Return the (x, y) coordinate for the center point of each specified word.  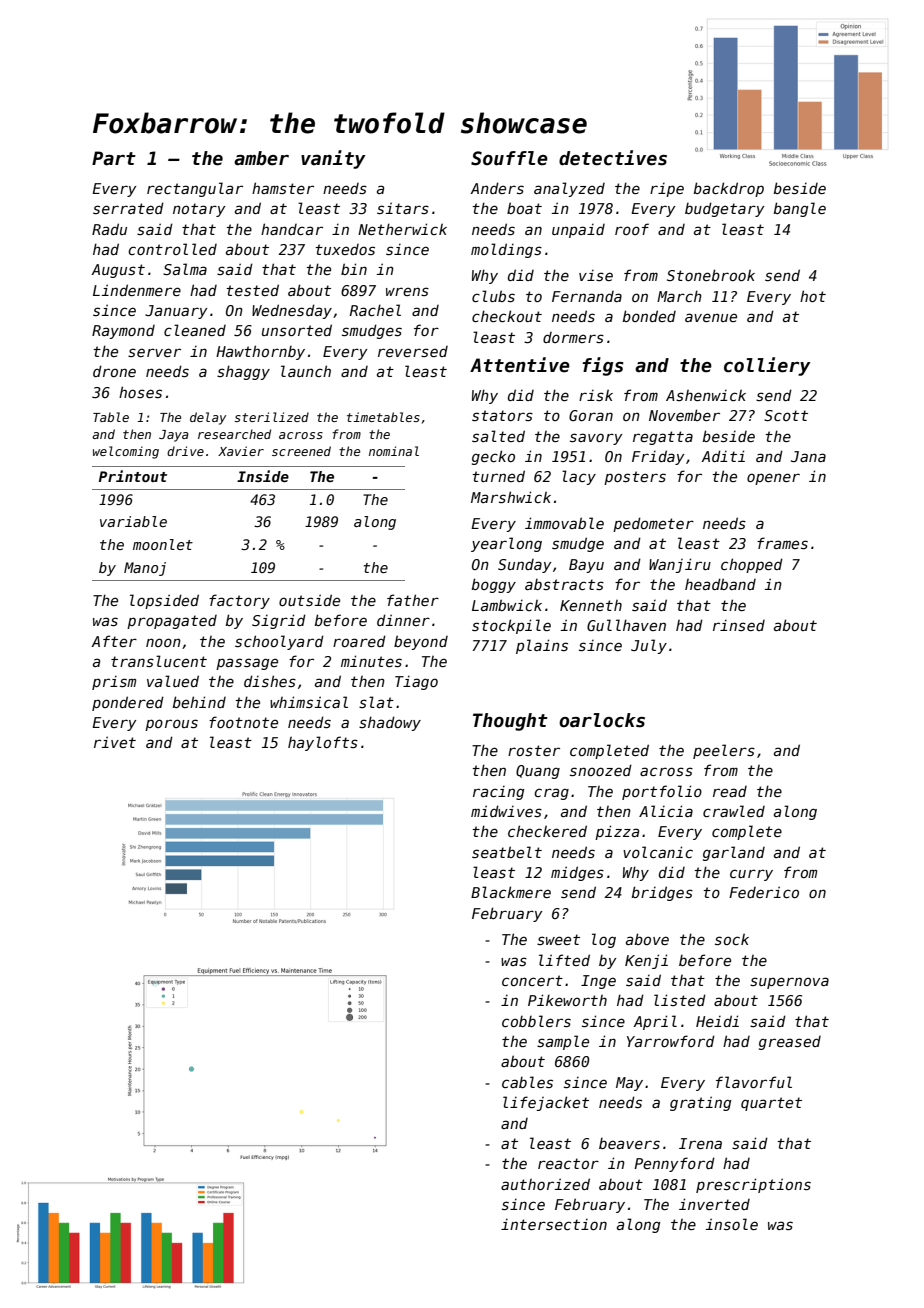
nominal (394, 451)
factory (239, 601)
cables (527, 1082)
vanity (333, 159)
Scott (786, 415)
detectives (613, 158)
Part (114, 158)
